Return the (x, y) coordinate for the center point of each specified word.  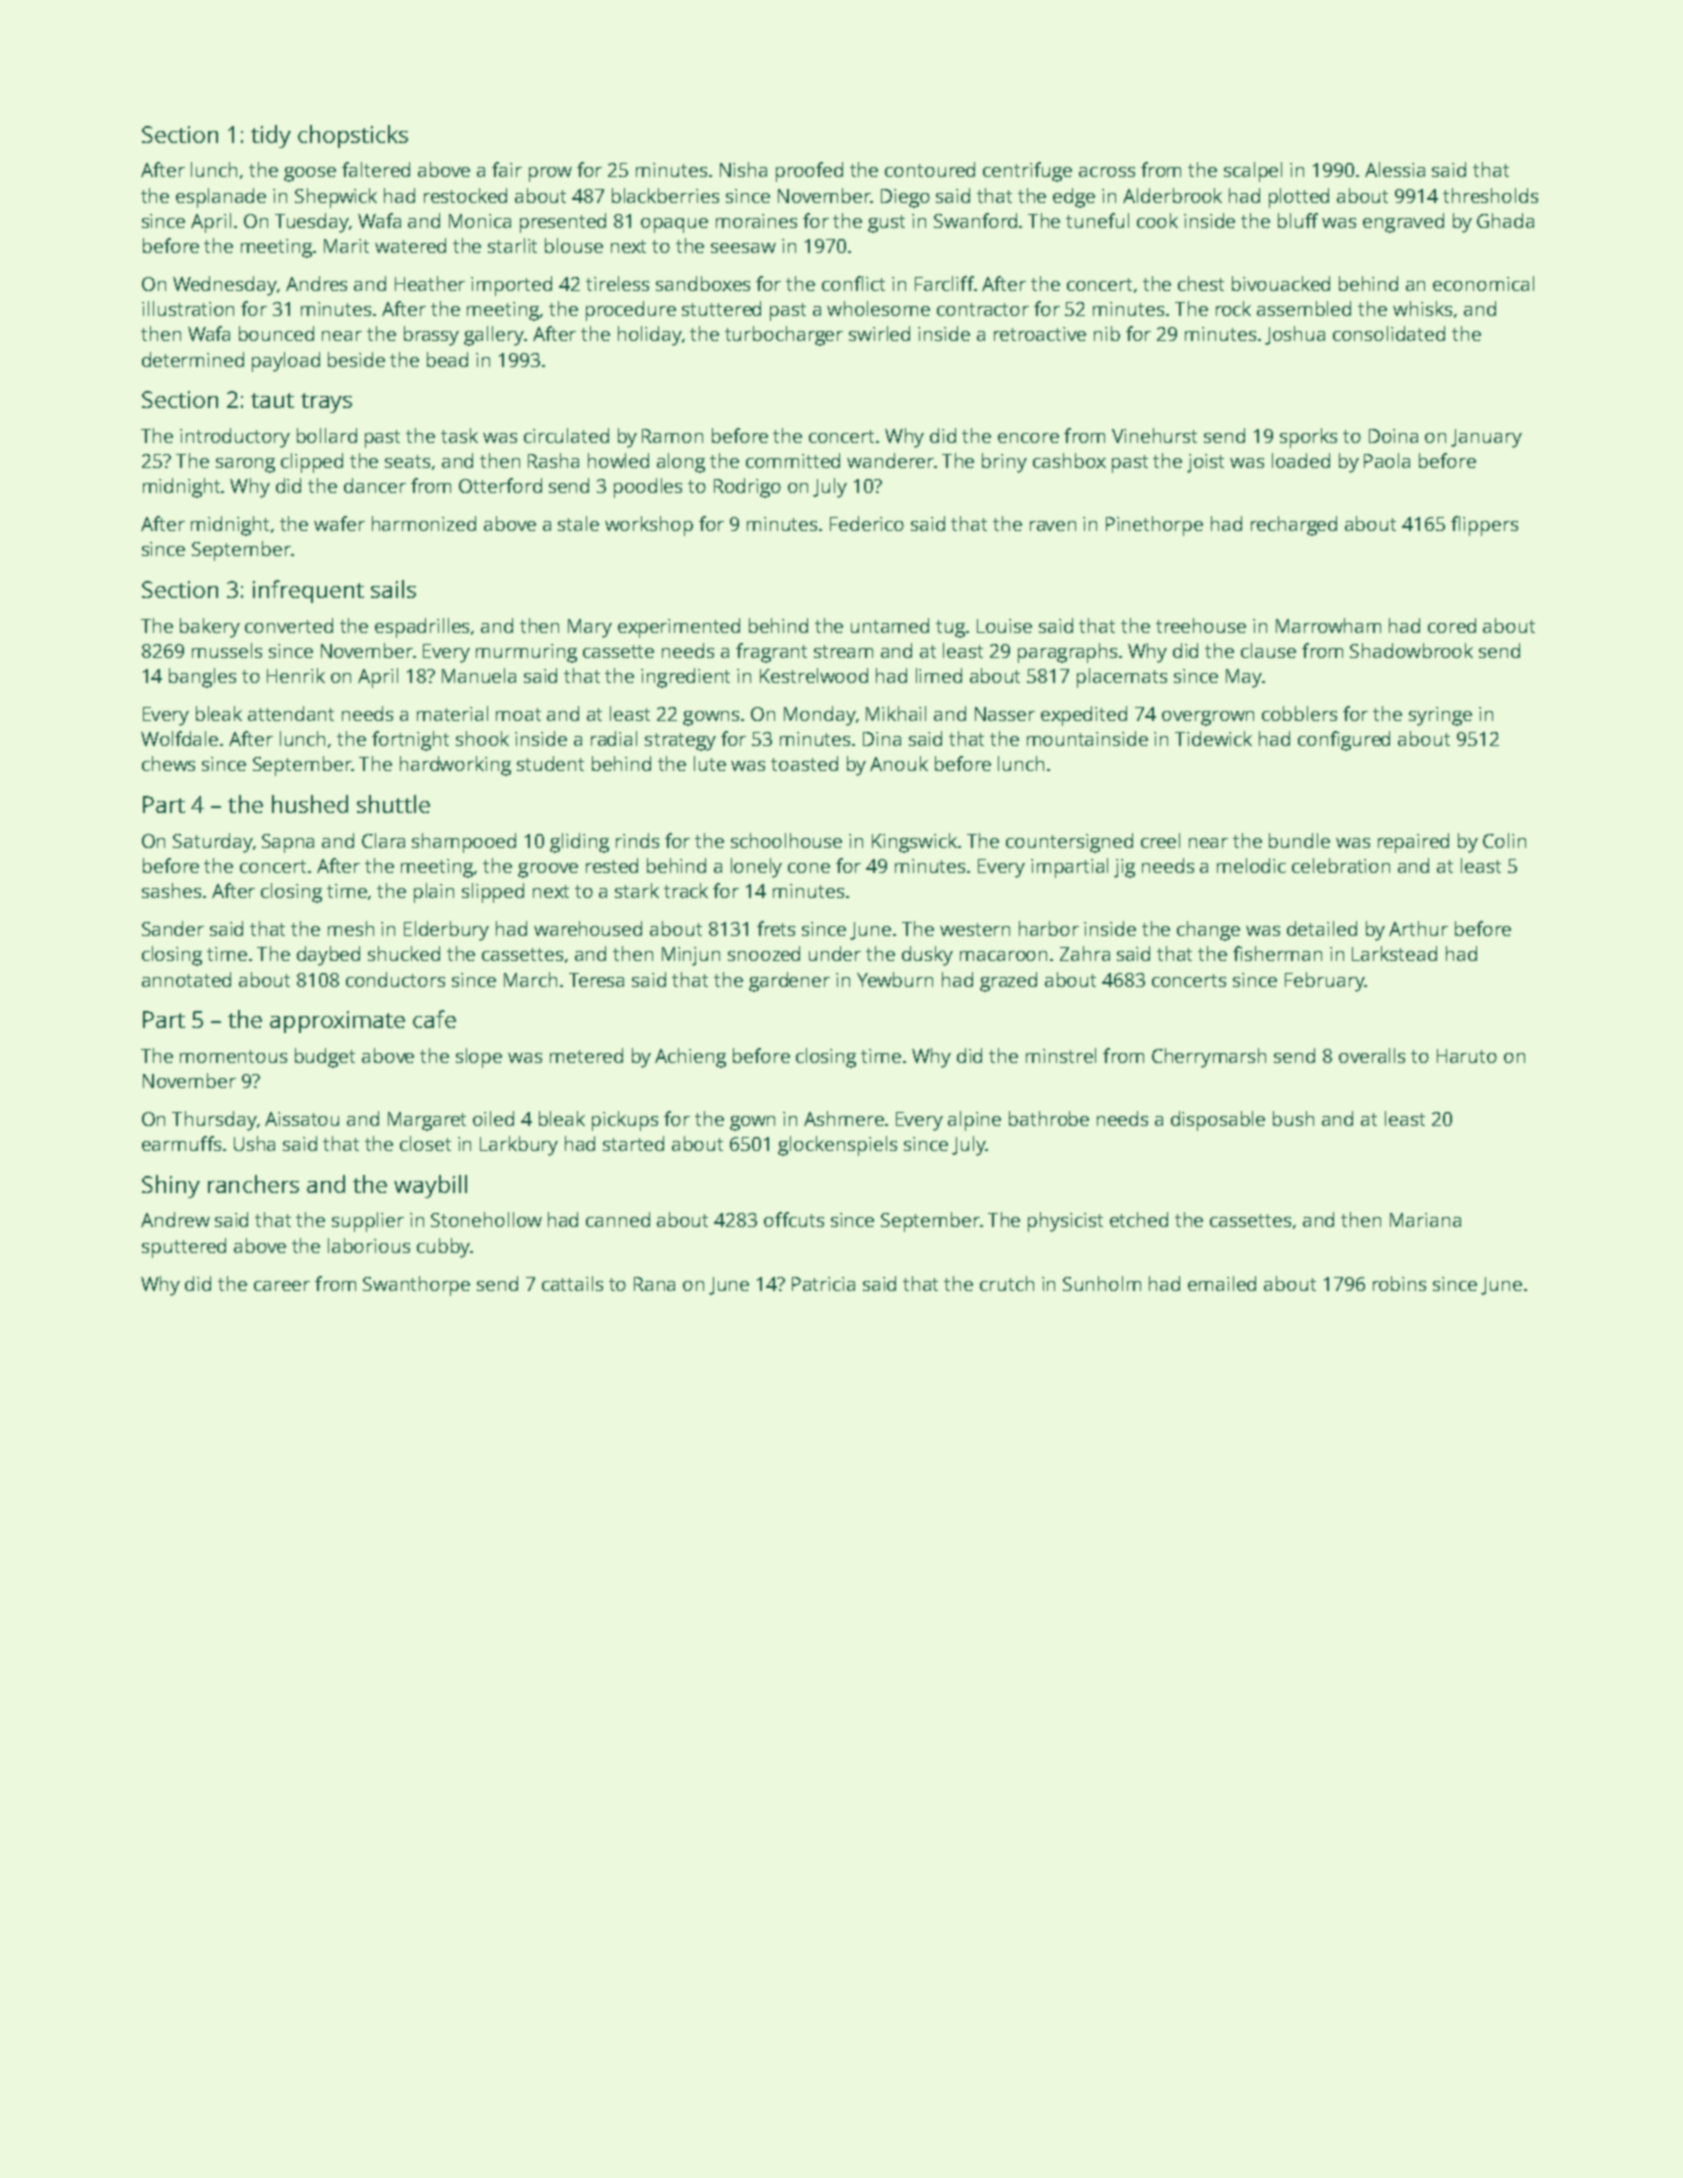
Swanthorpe (416, 1286)
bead (447, 359)
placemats (1122, 678)
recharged (1294, 526)
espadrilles (422, 628)
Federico (867, 523)
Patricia (823, 1284)
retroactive (1040, 334)
